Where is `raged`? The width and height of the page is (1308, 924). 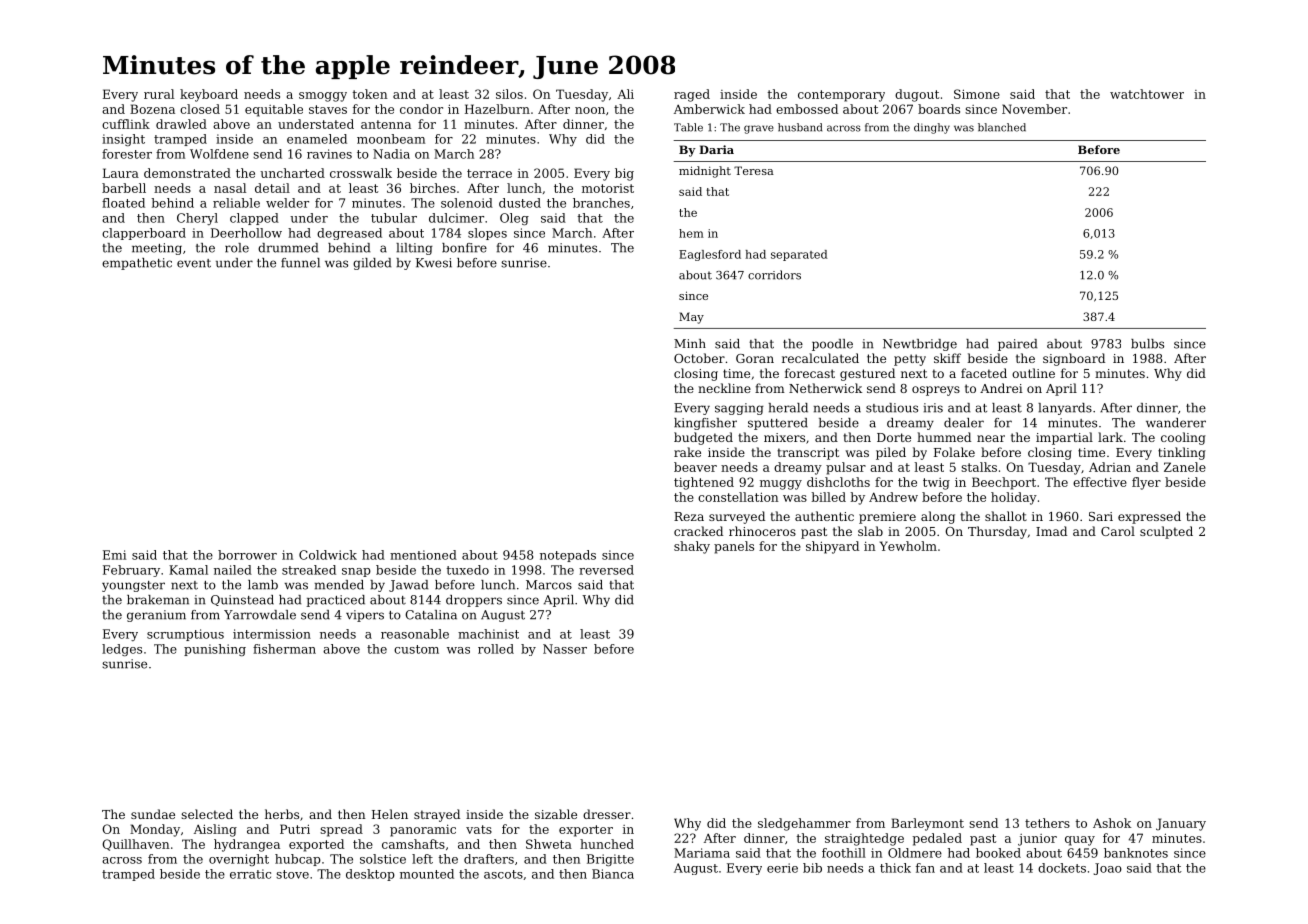 raged is located at coordinates (692, 95).
